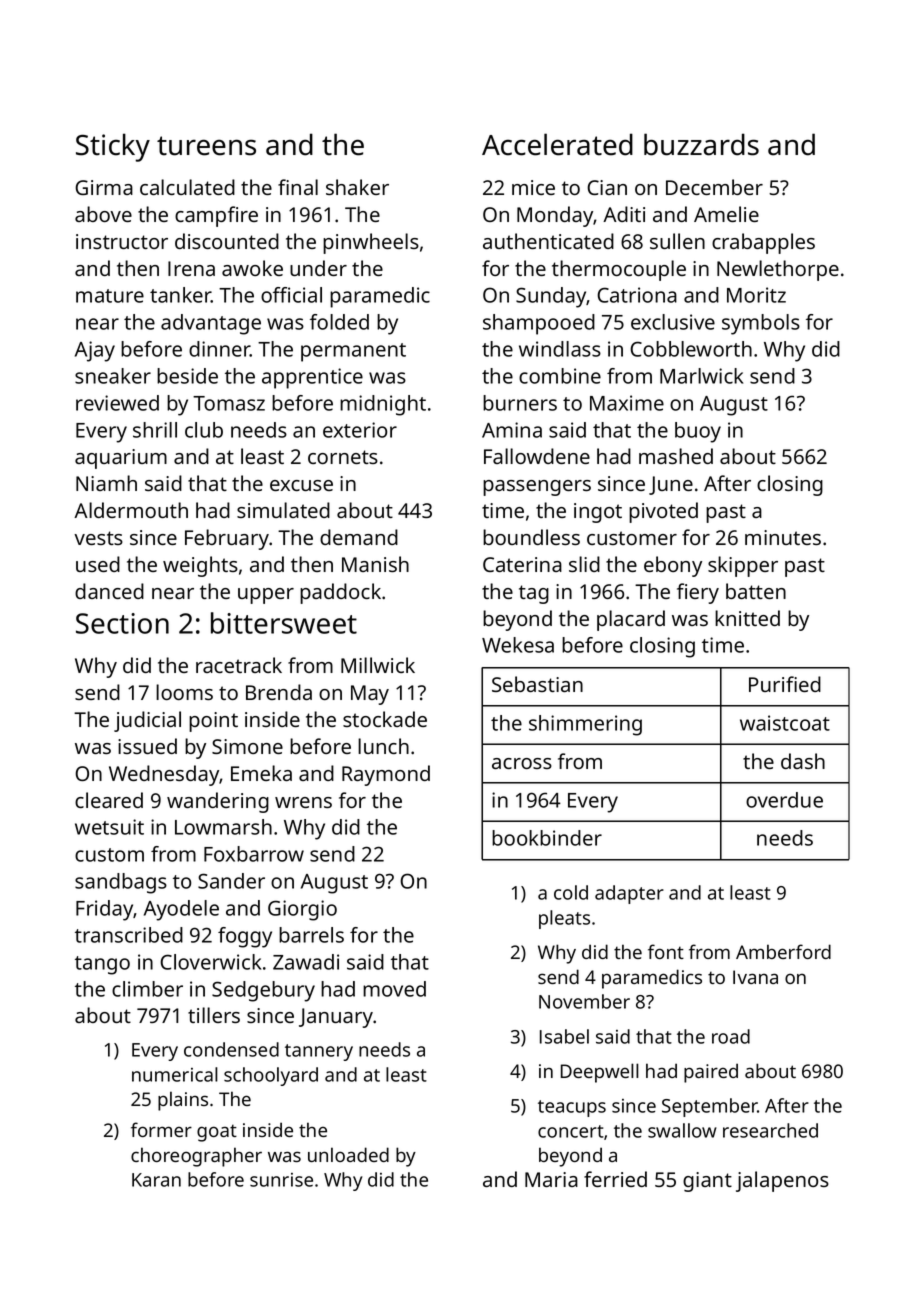 Image resolution: width=924 pixels, height=1314 pixels. What do you see at coordinates (359, 537) in the screenshot?
I see `demand` at bounding box center [359, 537].
